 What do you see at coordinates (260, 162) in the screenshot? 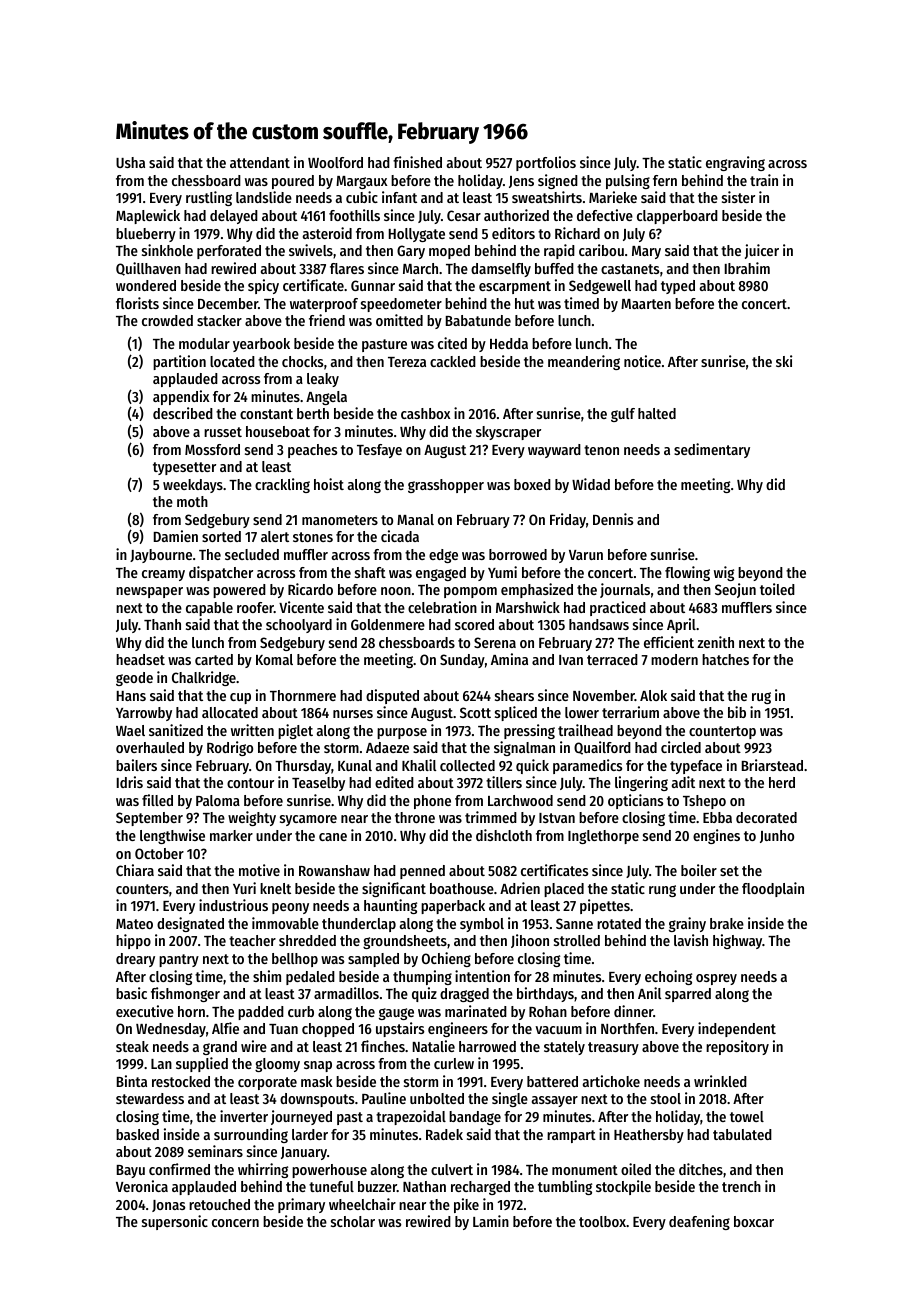
I see `attendant` at bounding box center [260, 162].
